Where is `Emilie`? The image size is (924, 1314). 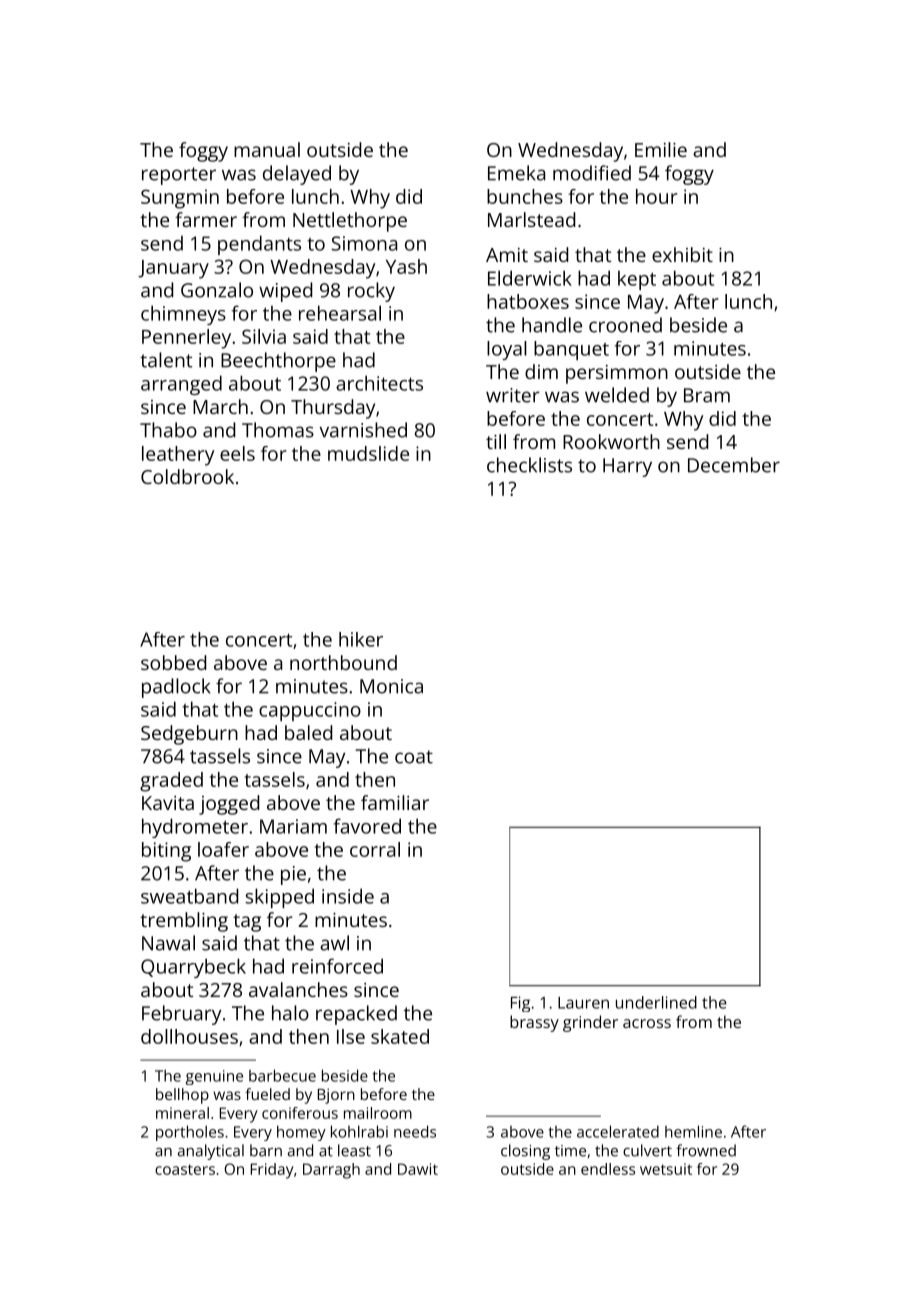 Emilie is located at coordinates (661, 149).
